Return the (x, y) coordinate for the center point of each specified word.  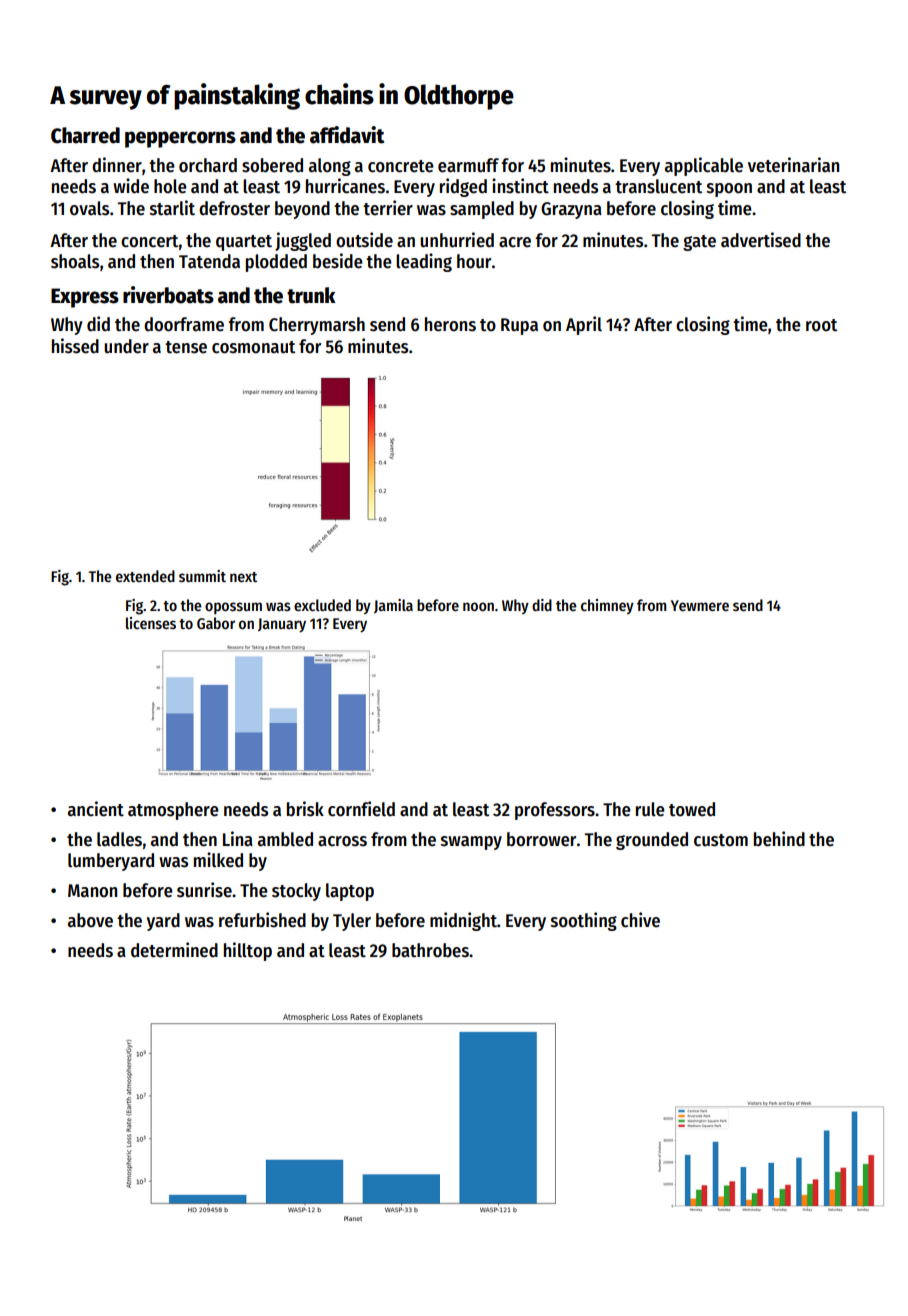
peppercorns (180, 139)
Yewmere (700, 605)
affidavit (347, 135)
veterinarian (793, 165)
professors (555, 811)
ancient (96, 809)
